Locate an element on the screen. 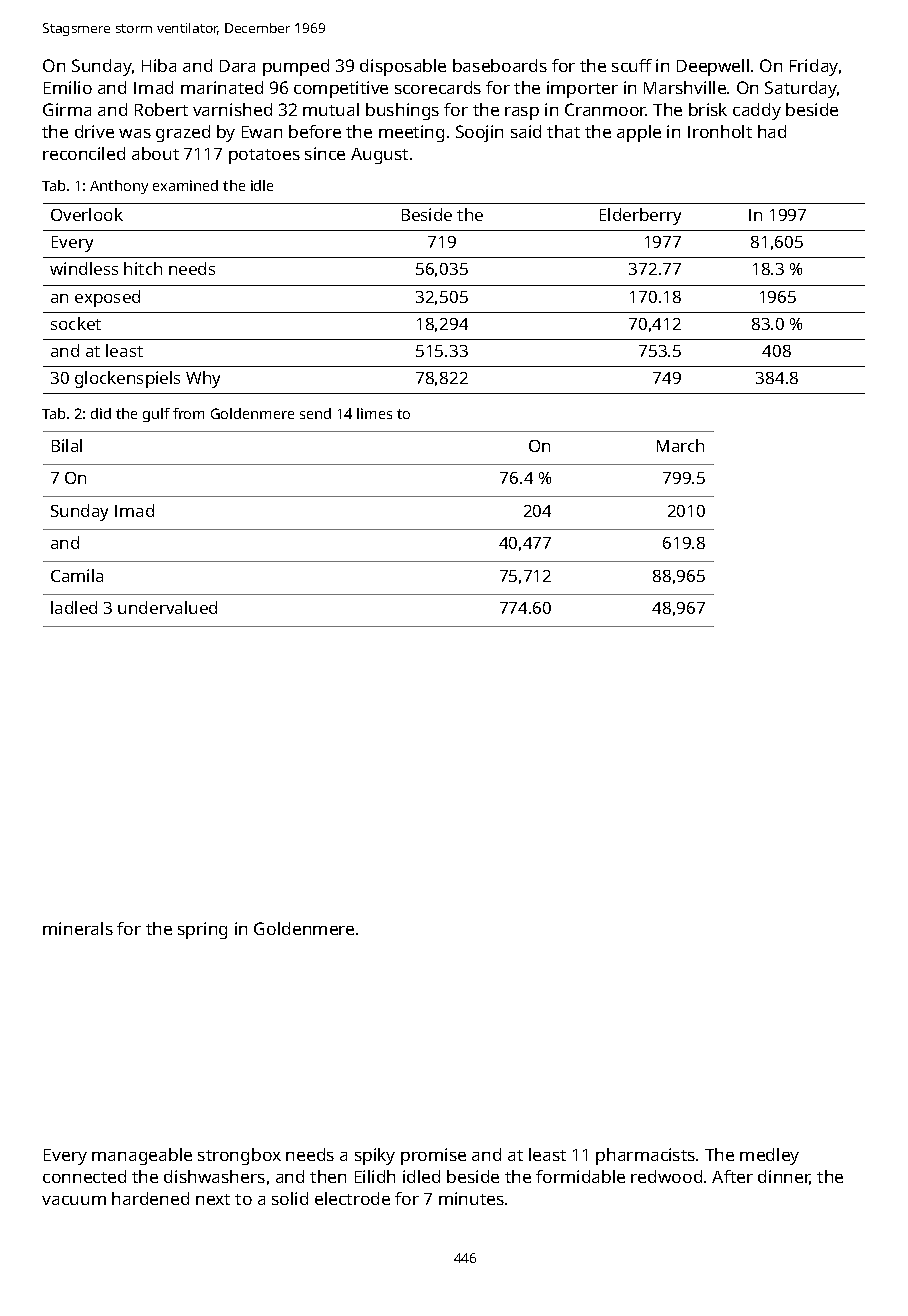 This screenshot has width=908, height=1316. March is located at coordinates (680, 445).
